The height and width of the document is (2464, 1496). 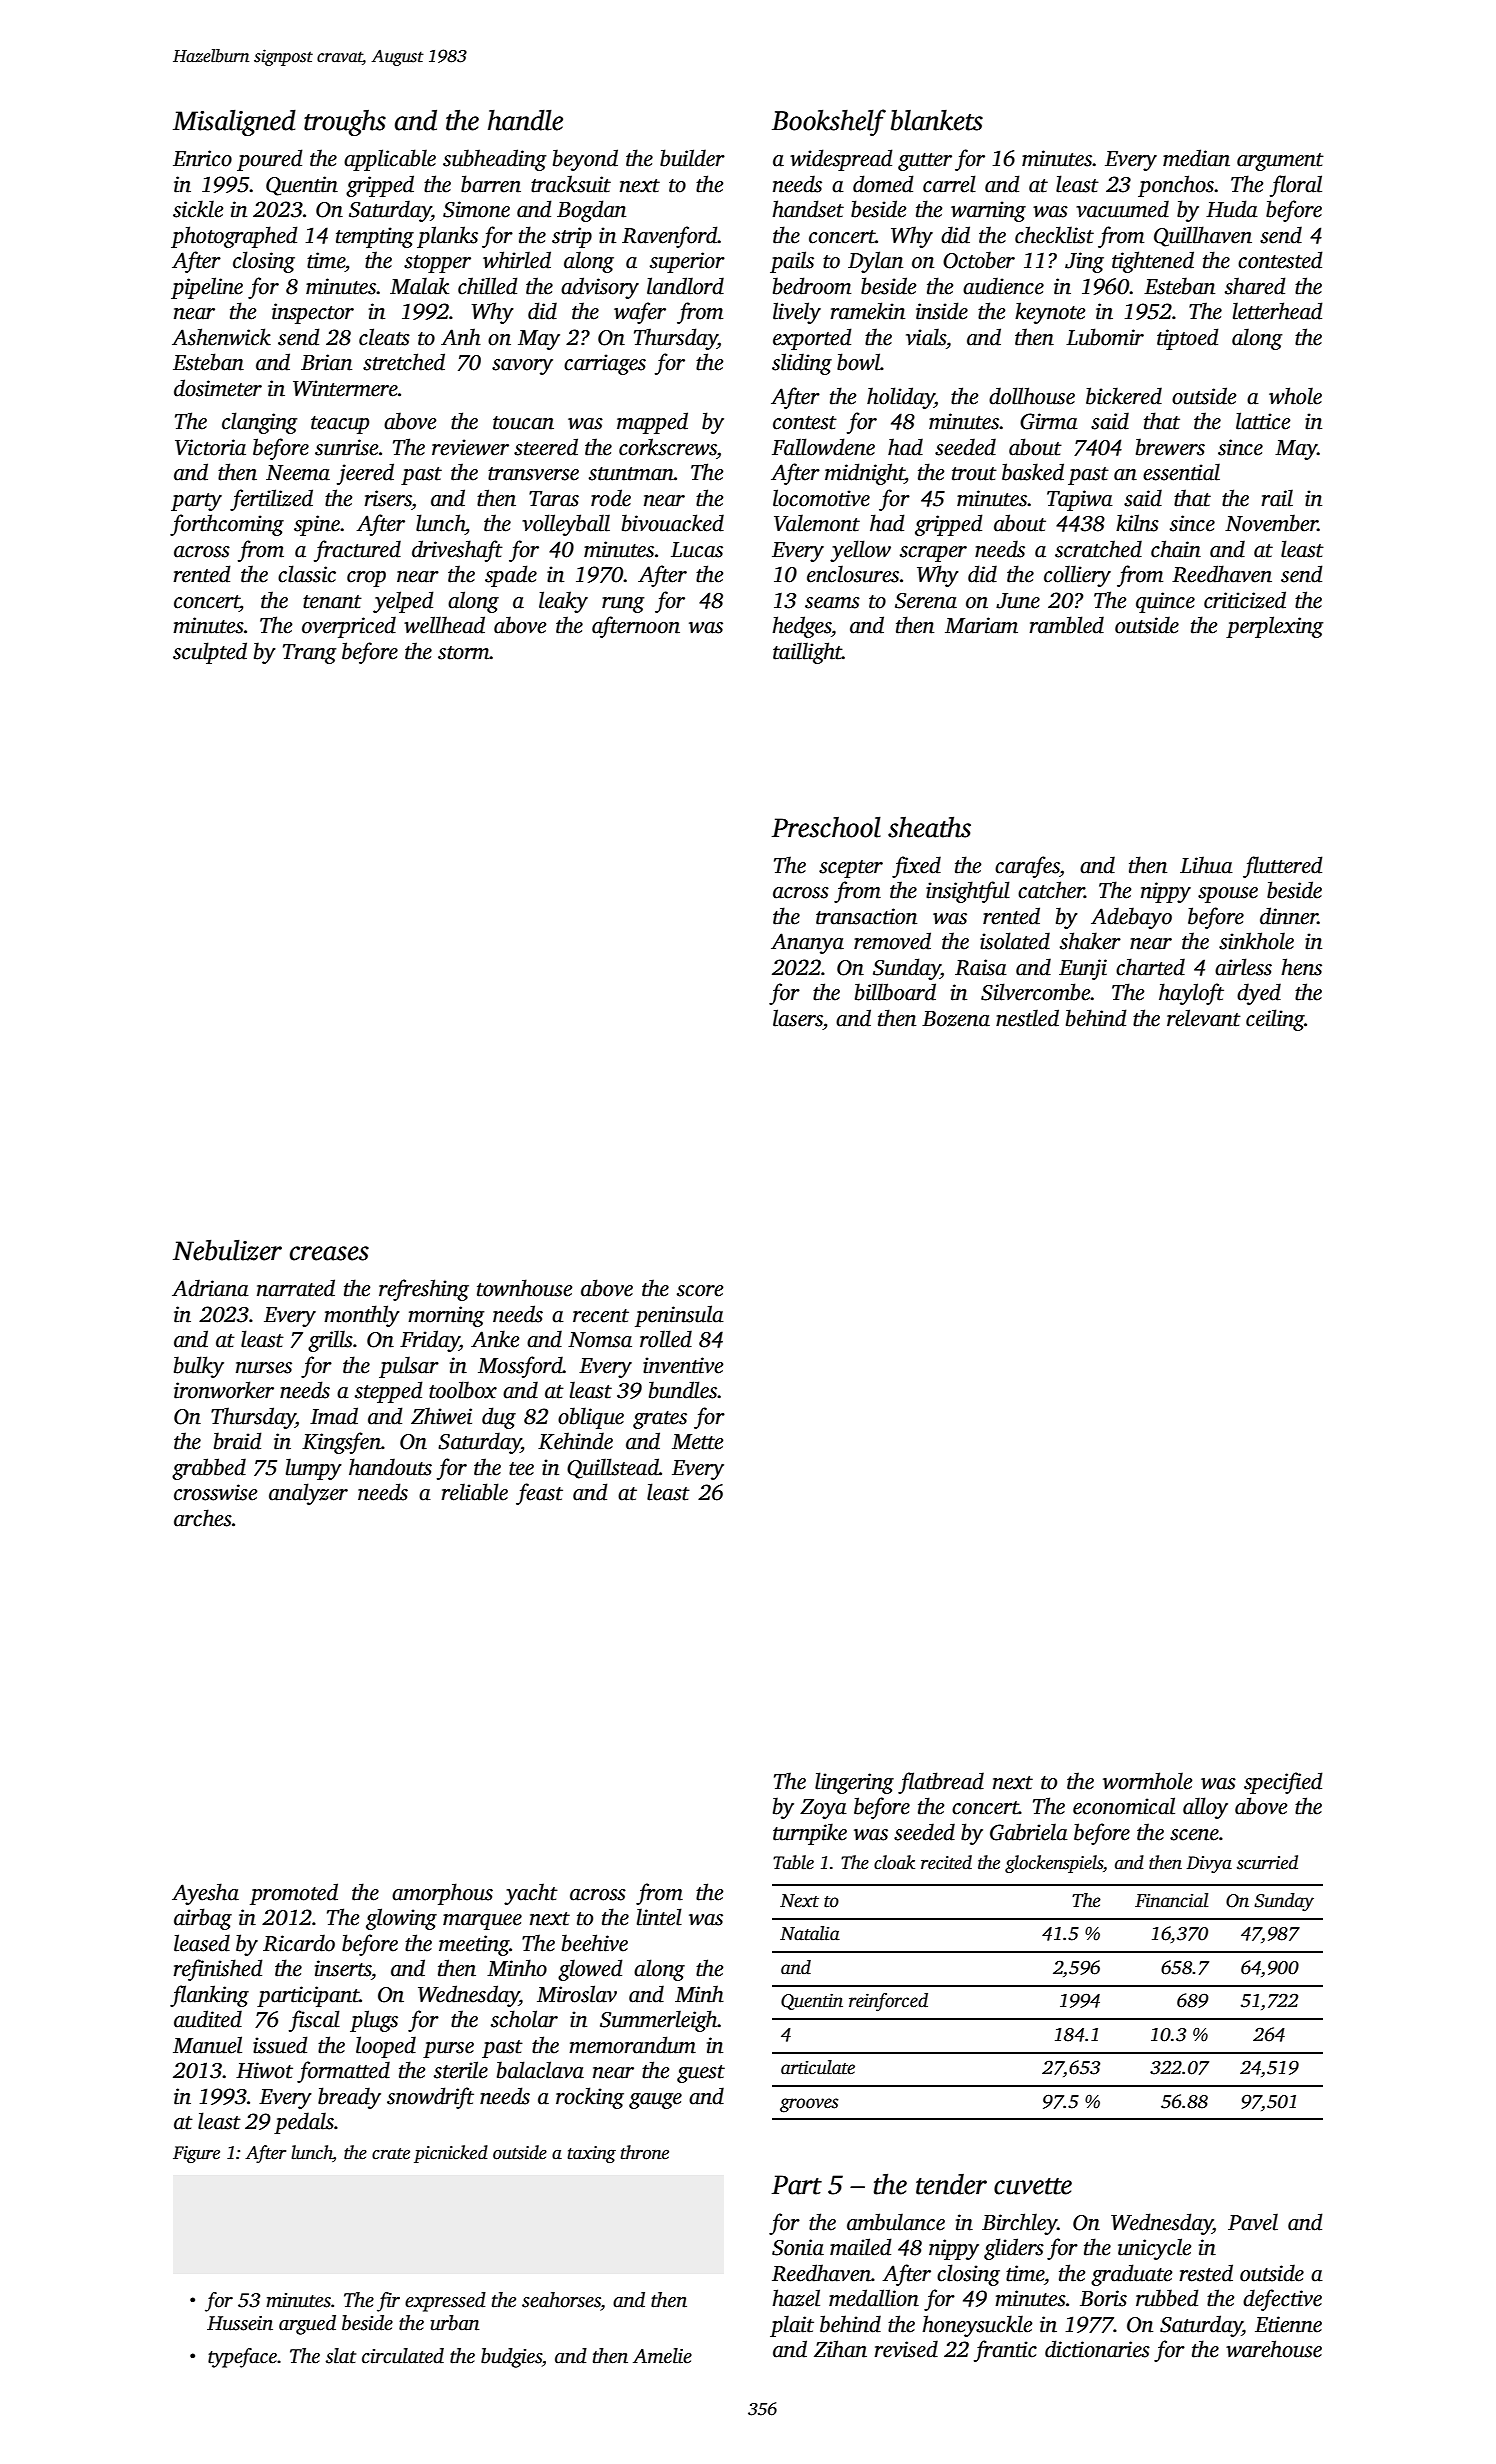 What do you see at coordinates (700, 1291) in the document?
I see `score` at bounding box center [700, 1291].
